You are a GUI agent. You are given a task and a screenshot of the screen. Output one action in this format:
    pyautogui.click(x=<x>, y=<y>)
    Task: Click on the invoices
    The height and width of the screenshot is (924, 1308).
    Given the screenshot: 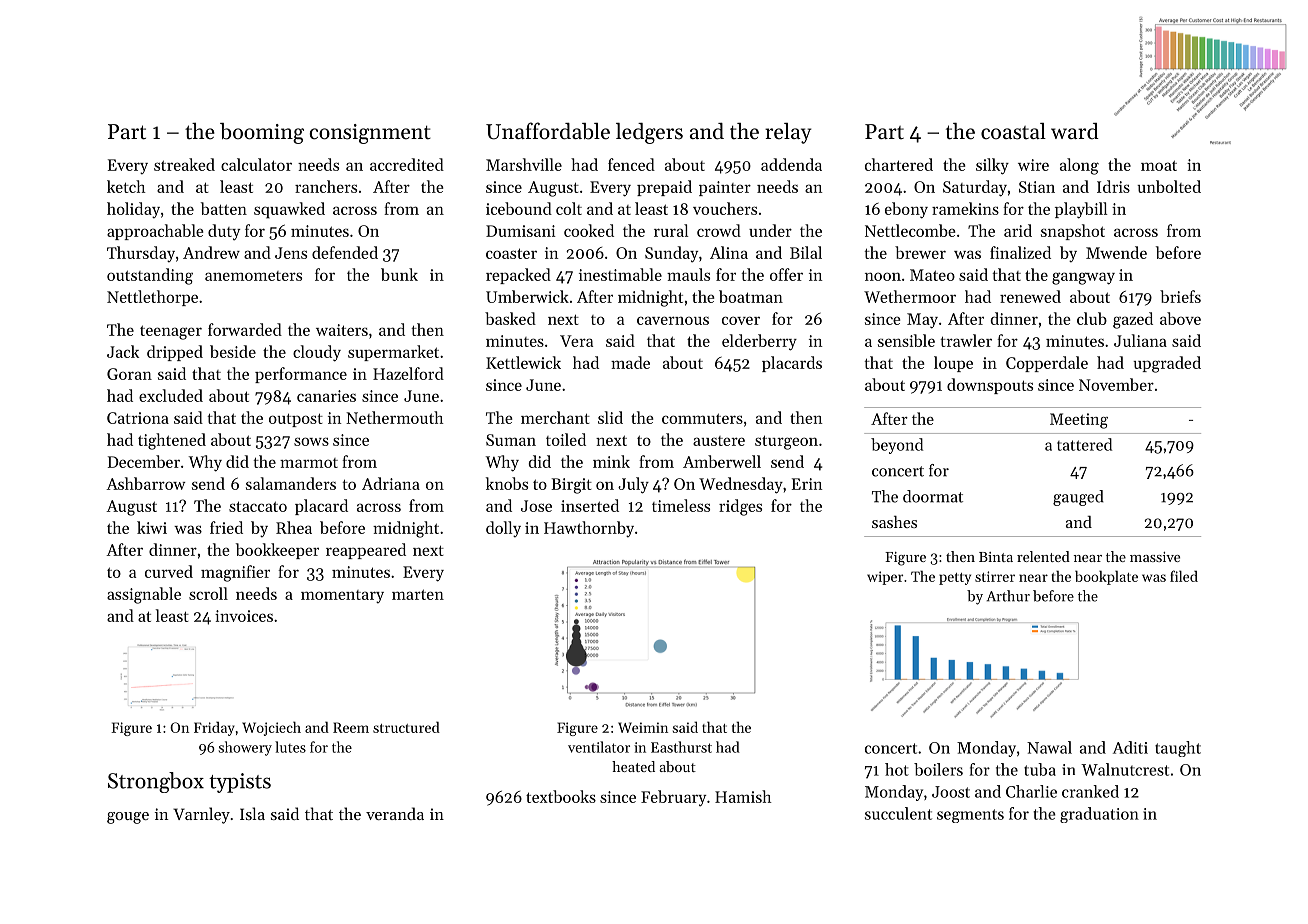 What is the action you would take?
    pyautogui.click(x=244, y=616)
